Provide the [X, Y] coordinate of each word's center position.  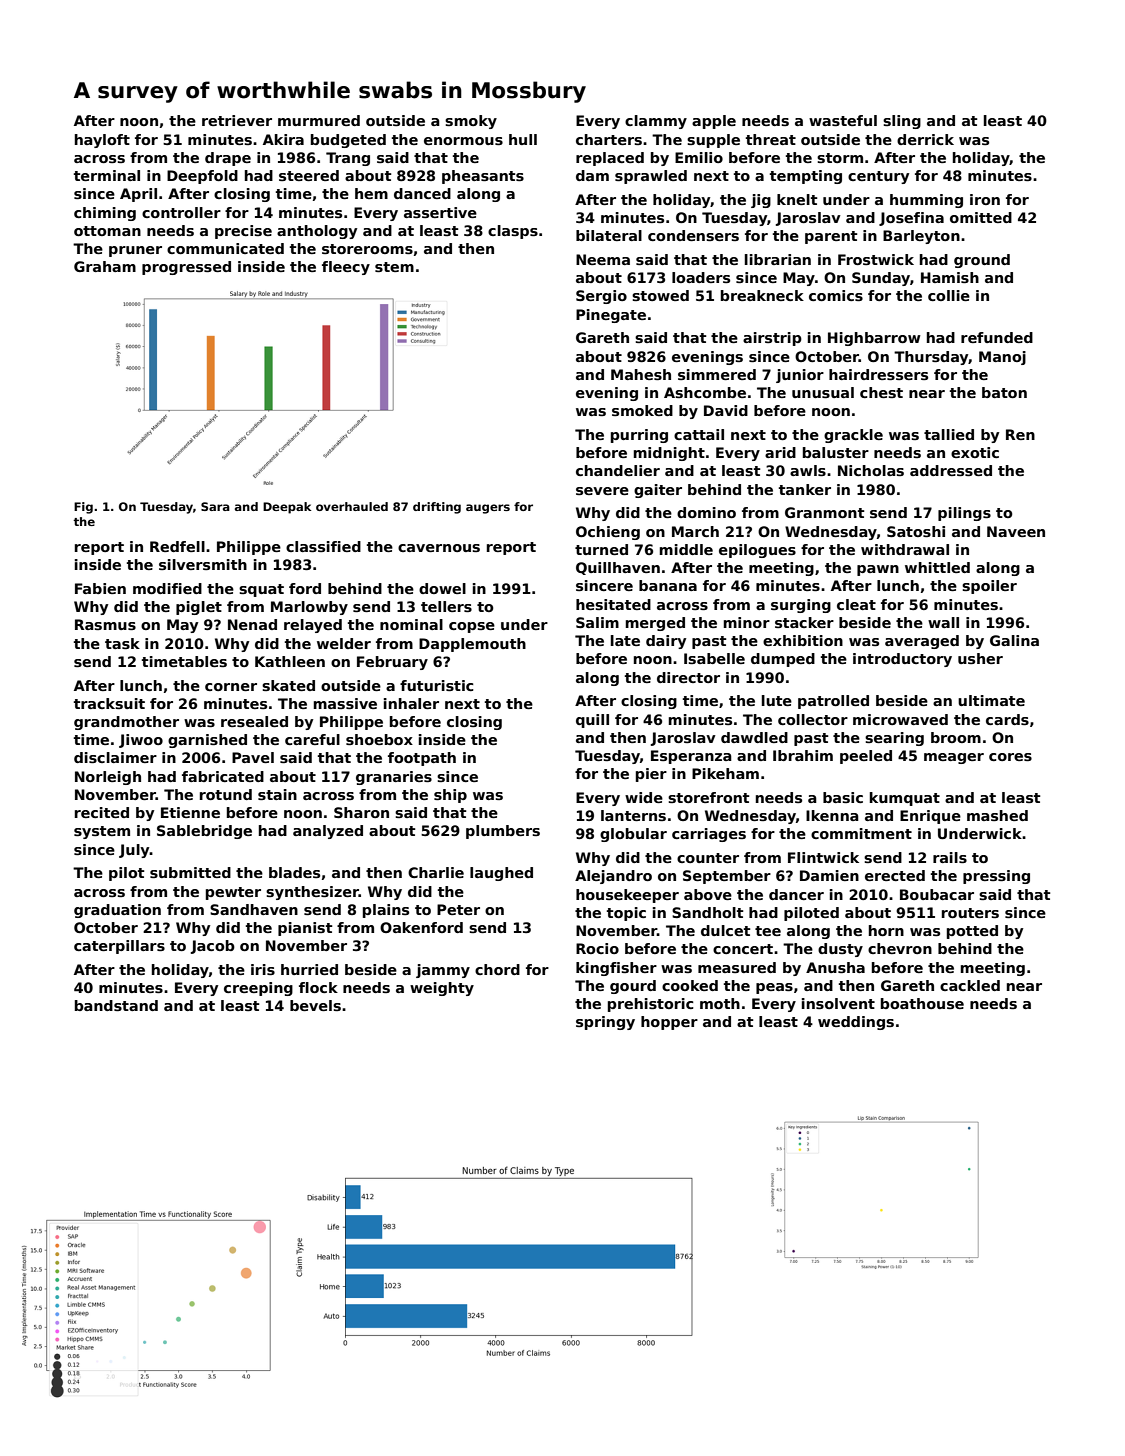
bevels [315, 1005]
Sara [215, 506]
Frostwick [876, 259]
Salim [597, 622]
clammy [656, 122]
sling [902, 122]
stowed [660, 295]
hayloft [102, 141]
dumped [783, 660]
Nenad [252, 624]
